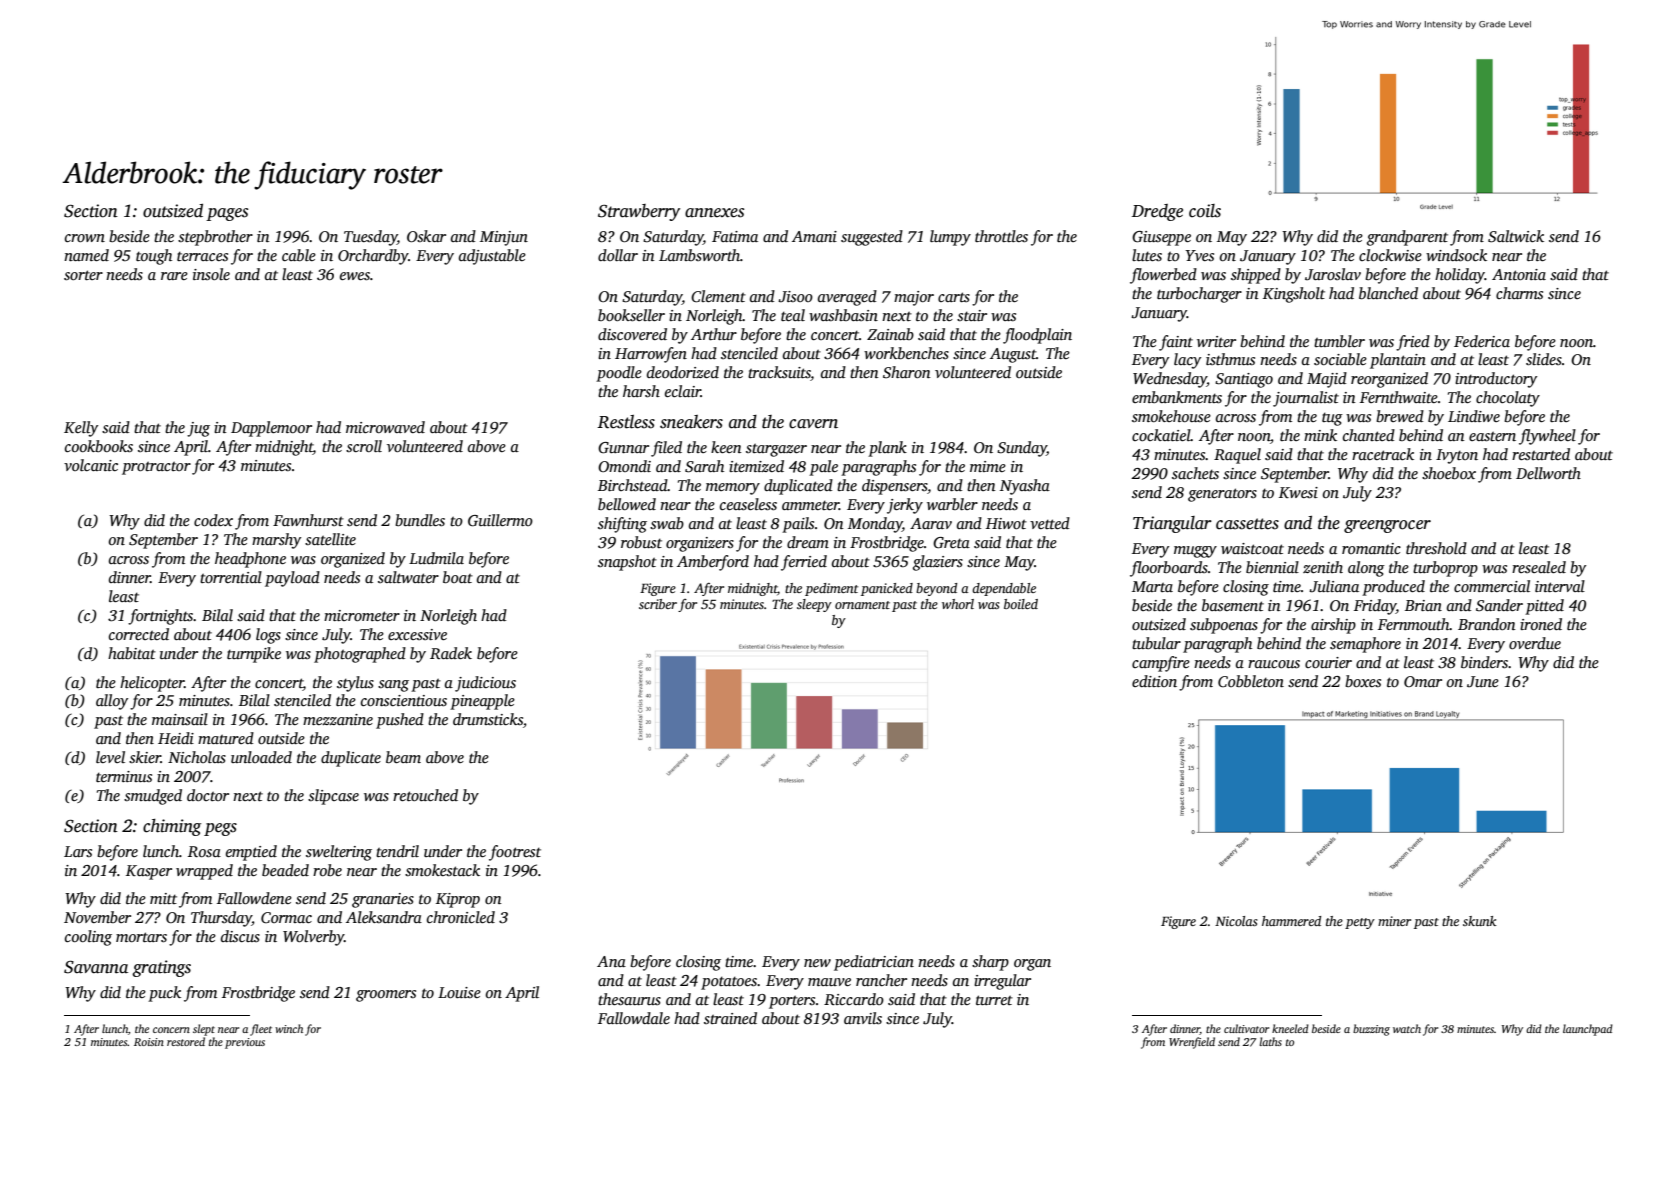  What do you see at coordinates (488, 719) in the screenshot?
I see `drumsticks` at bounding box center [488, 719].
